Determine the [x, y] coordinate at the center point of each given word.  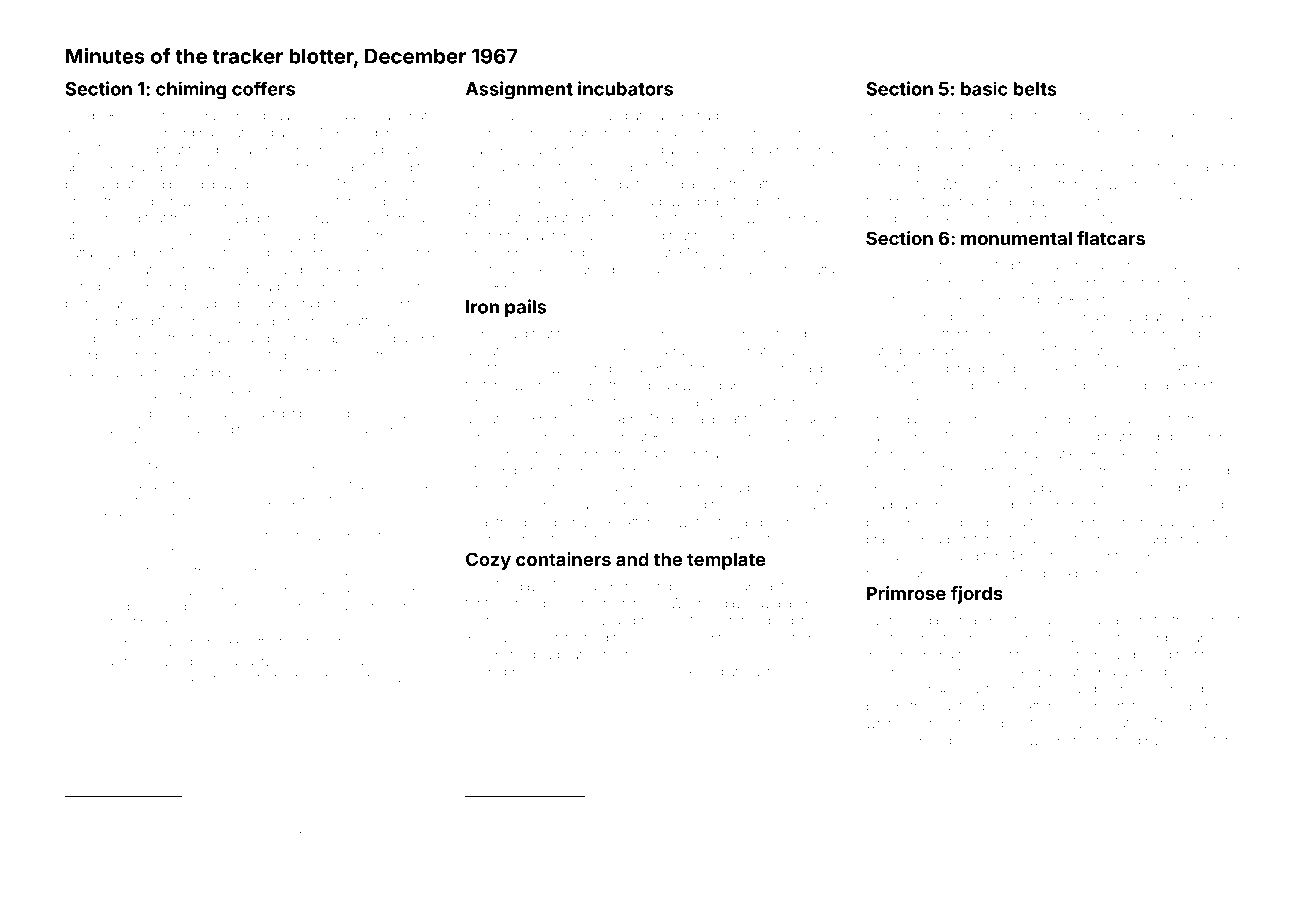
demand [953, 556]
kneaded [680, 505]
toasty [659, 272]
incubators [625, 88]
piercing [928, 319]
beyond [240, 537]
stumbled [220, 808]
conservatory [132, 272]
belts [1035, 89]
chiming [191, 90]
